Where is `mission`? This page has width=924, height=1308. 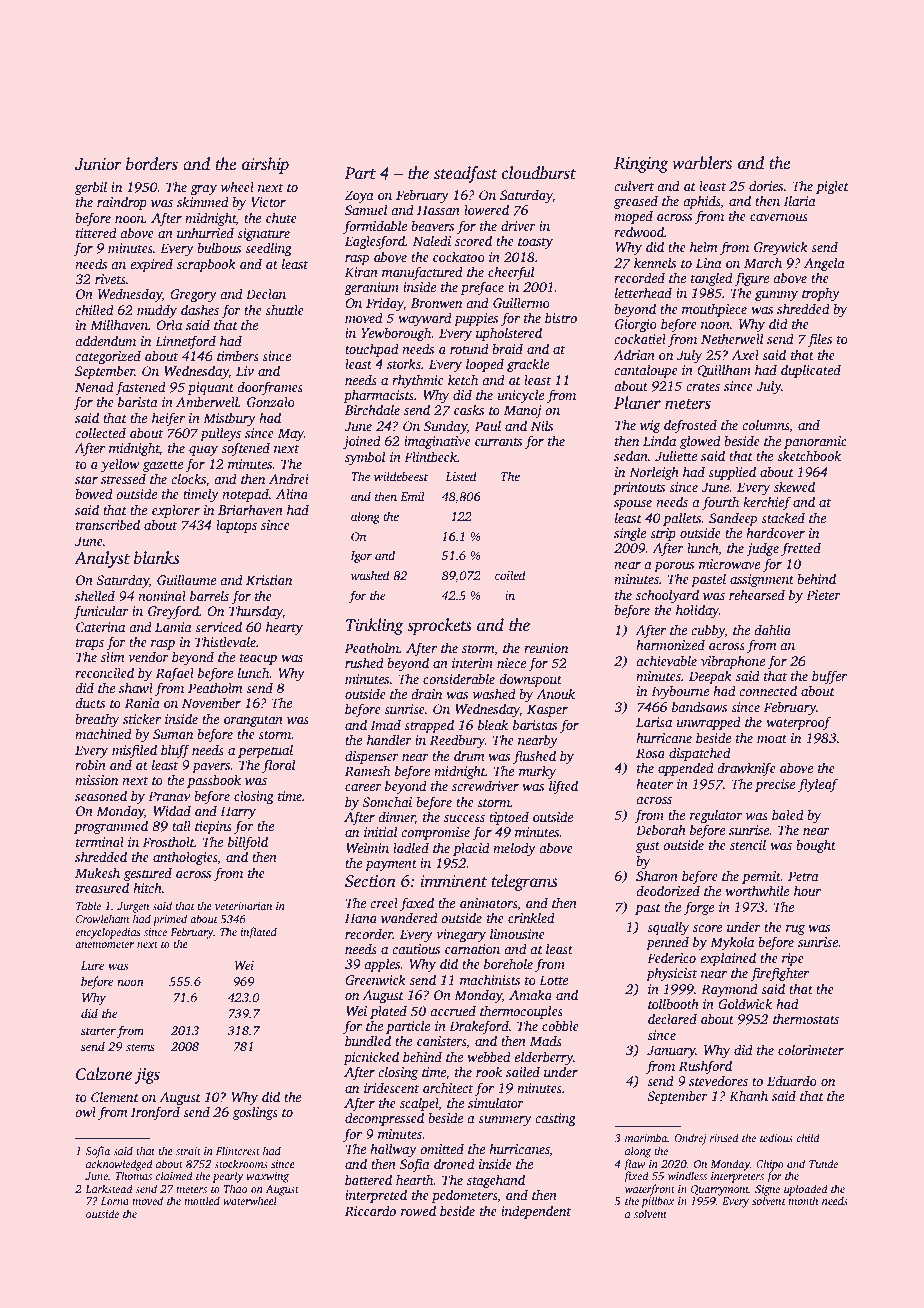
mission is located at coordinates (96, 780).
